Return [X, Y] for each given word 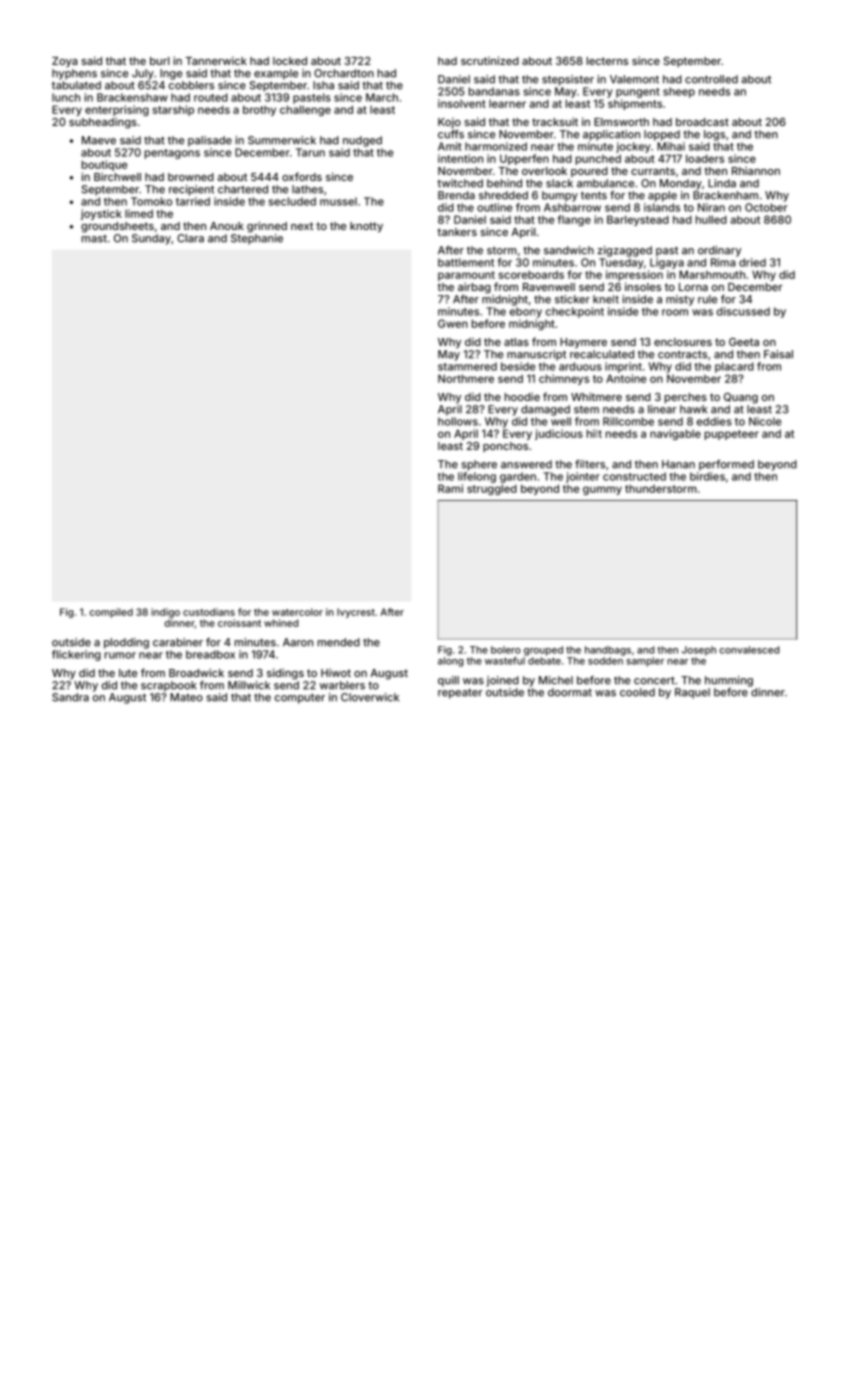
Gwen [453, 323]
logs [714, 135]
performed [726, 465]
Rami [450, 488]
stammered [467, 366]
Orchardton [344, 73]
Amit [450, 146]
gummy [602, 490]
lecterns [607, 61]
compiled [111, 613]
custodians [209, 612]
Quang [741, 398]
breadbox [210, 654]
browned [191, 177]
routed [211, 97]
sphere [479, 465]
